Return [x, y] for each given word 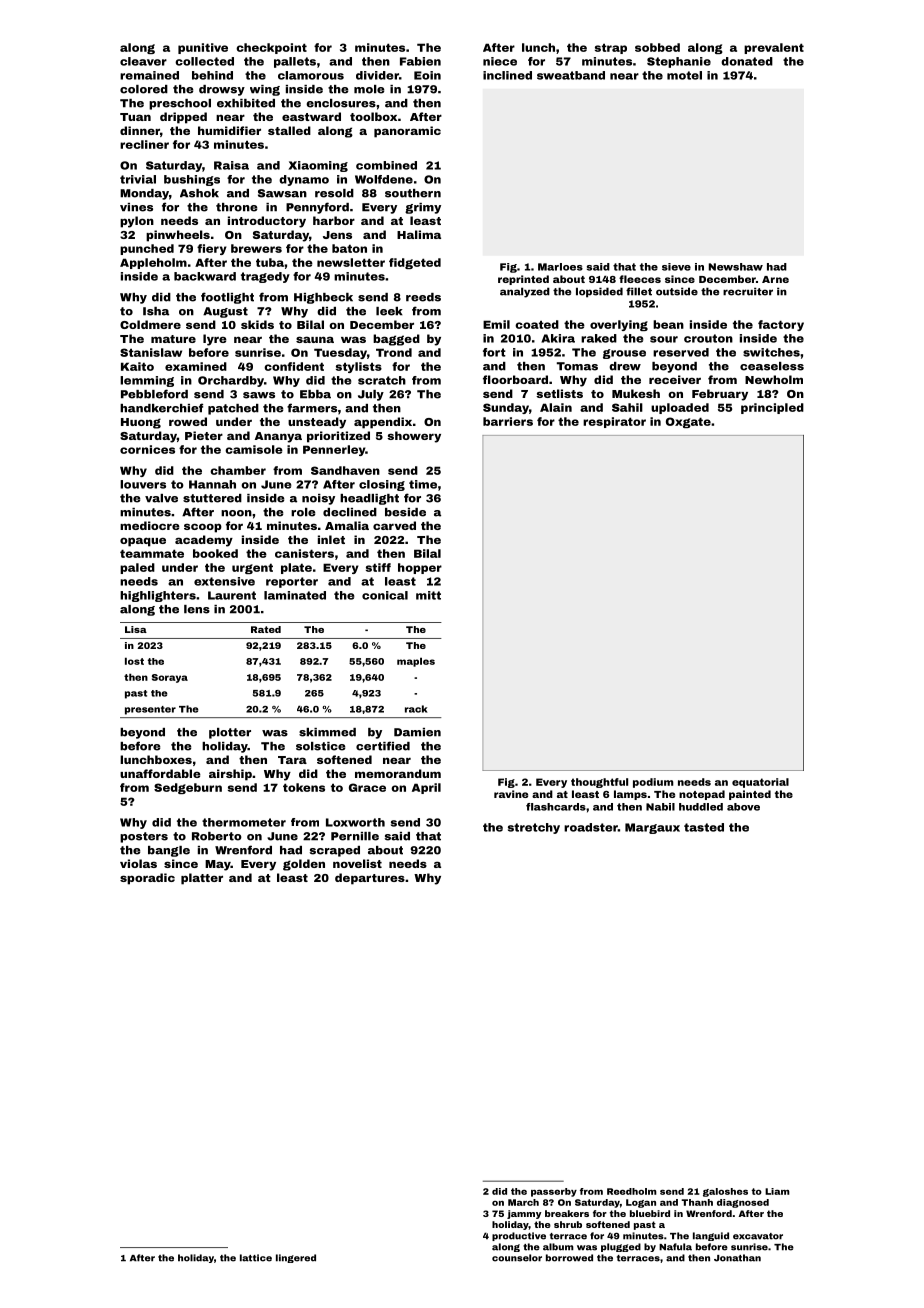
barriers [508, 421]
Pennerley [334, 450]
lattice [256, 1258]
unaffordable [160, 773]
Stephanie [679, 62]
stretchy [534, 828]
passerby [554, 1192]
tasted [704, 827]
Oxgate [688, 422]
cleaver [143, 61]
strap [611, 48]
